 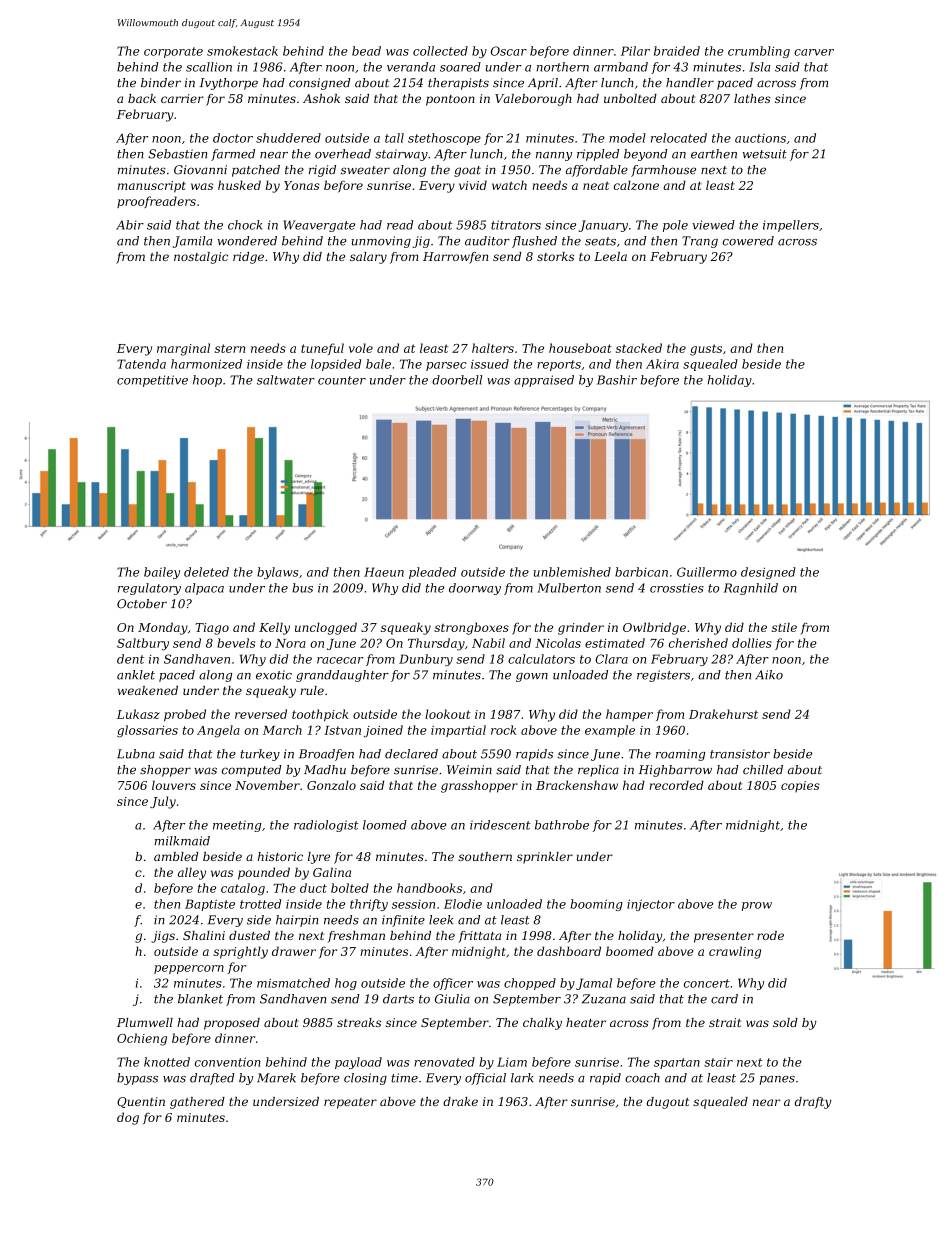 I want to click on storks, so click(x=555, y=256).
